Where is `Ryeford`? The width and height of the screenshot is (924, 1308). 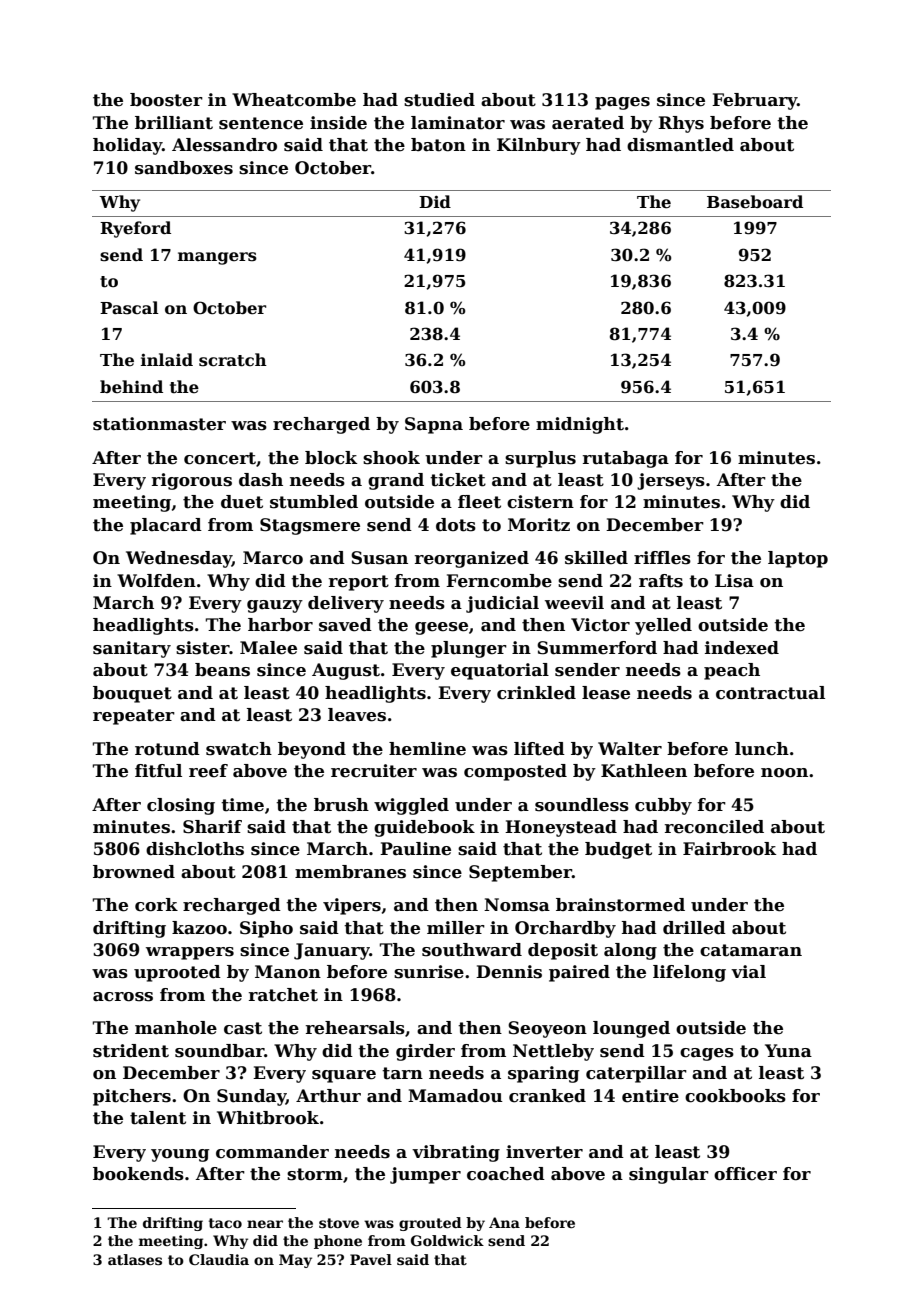 Ryeford is located at coordinates (135, 229).
